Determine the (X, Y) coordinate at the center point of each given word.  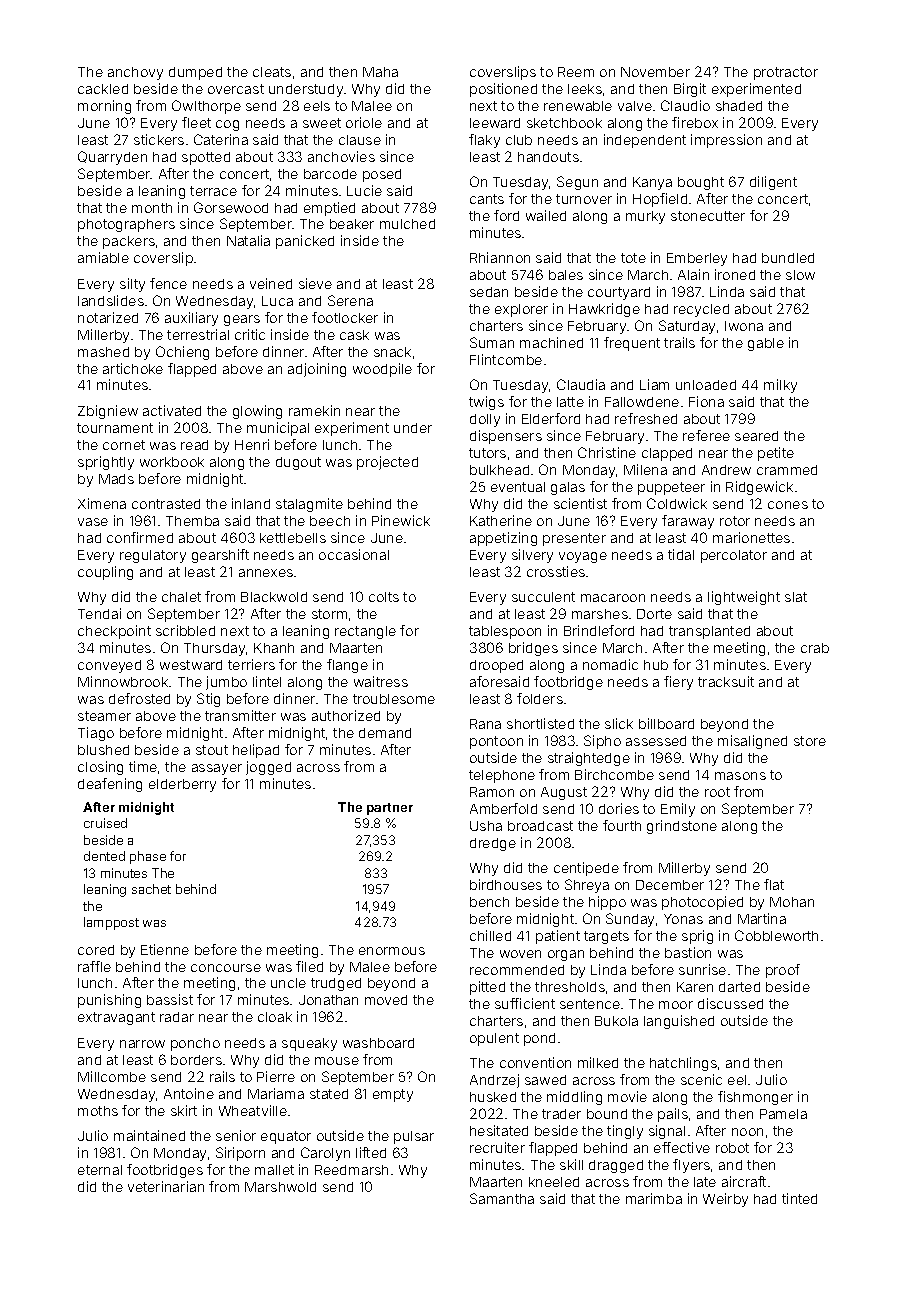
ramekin (314, 410)
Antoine (189, 1093)
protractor (786, 73)
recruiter (497, 1147)
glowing (257, 412)
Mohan (792, 902)
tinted (799, 1198)
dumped (195, 73)
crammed (787, 470)
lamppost (111, 923)
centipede (586, 869)
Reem (576, 72)
